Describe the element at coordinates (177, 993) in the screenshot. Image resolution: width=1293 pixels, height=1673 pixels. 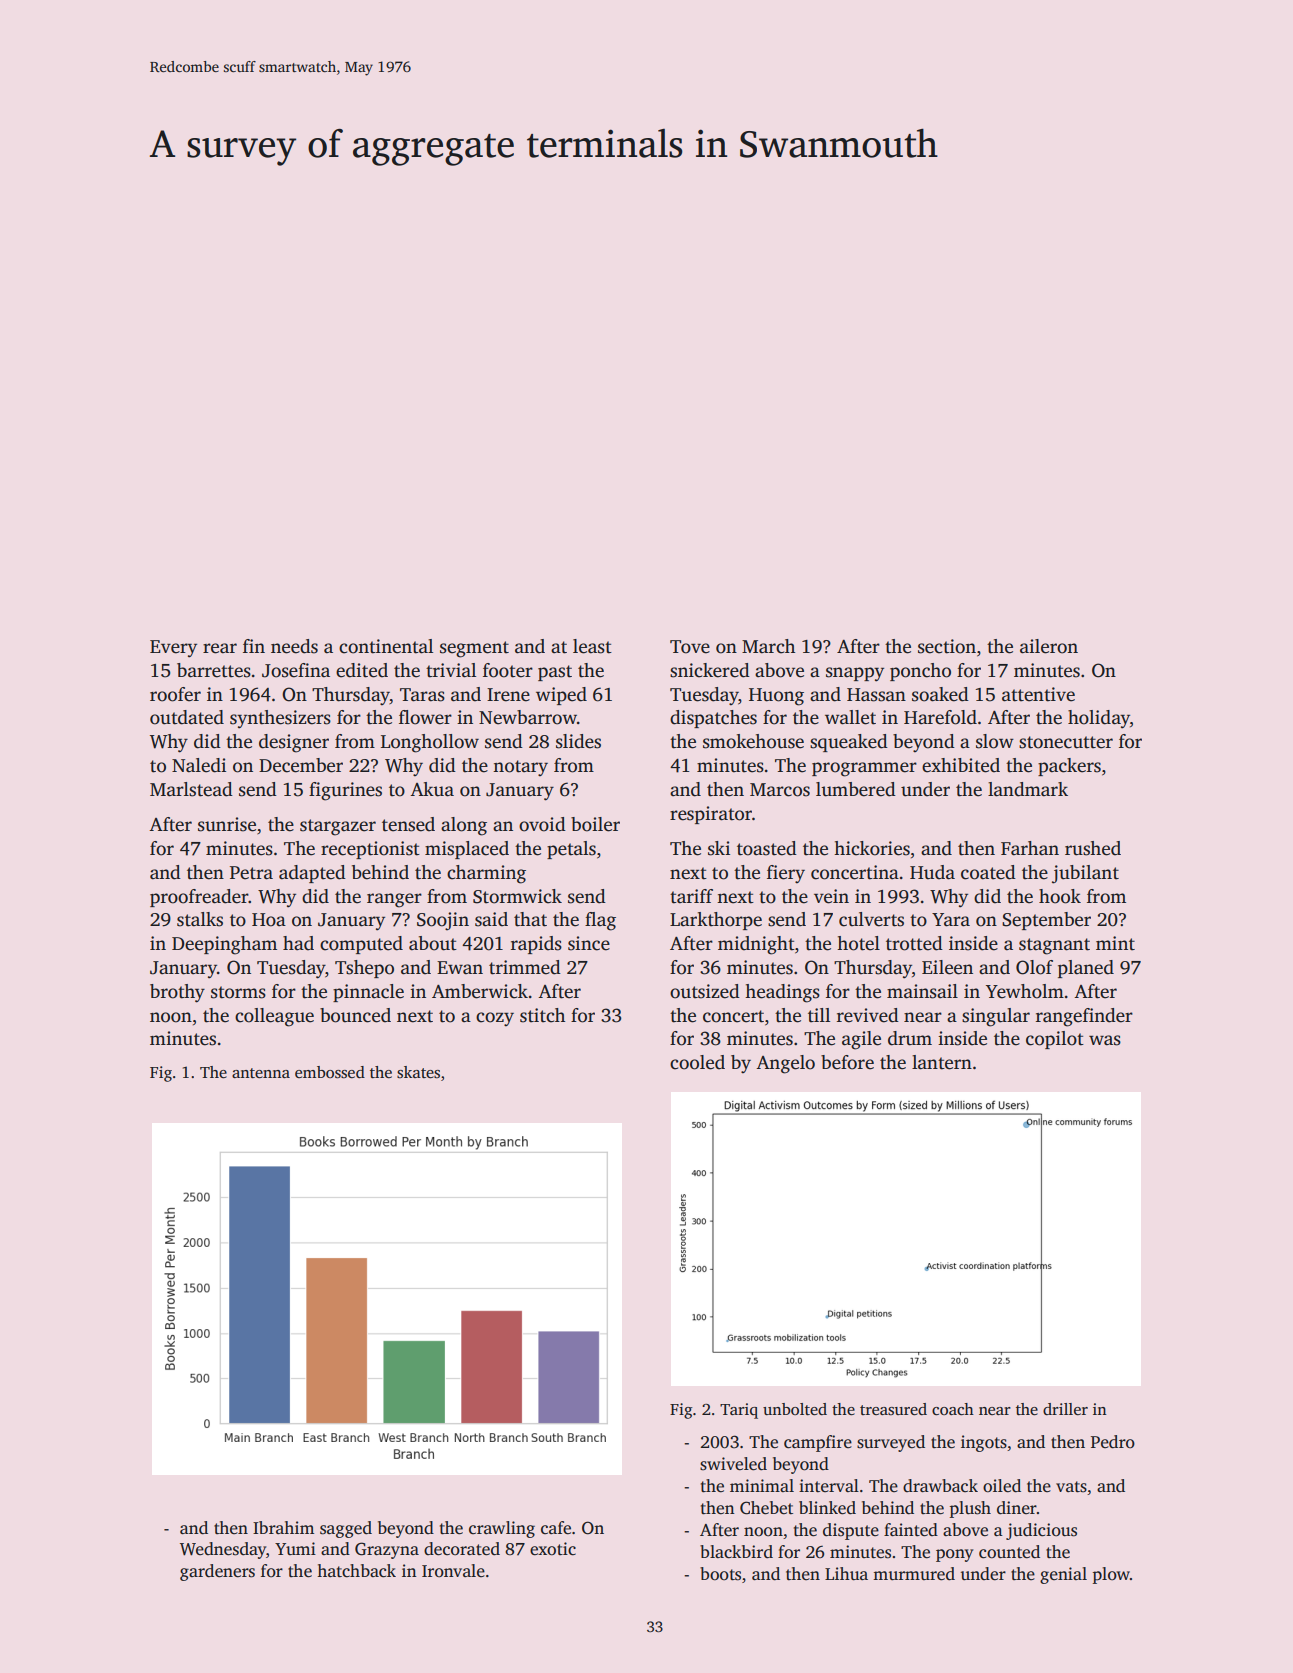
I see `brothy` at that location.
